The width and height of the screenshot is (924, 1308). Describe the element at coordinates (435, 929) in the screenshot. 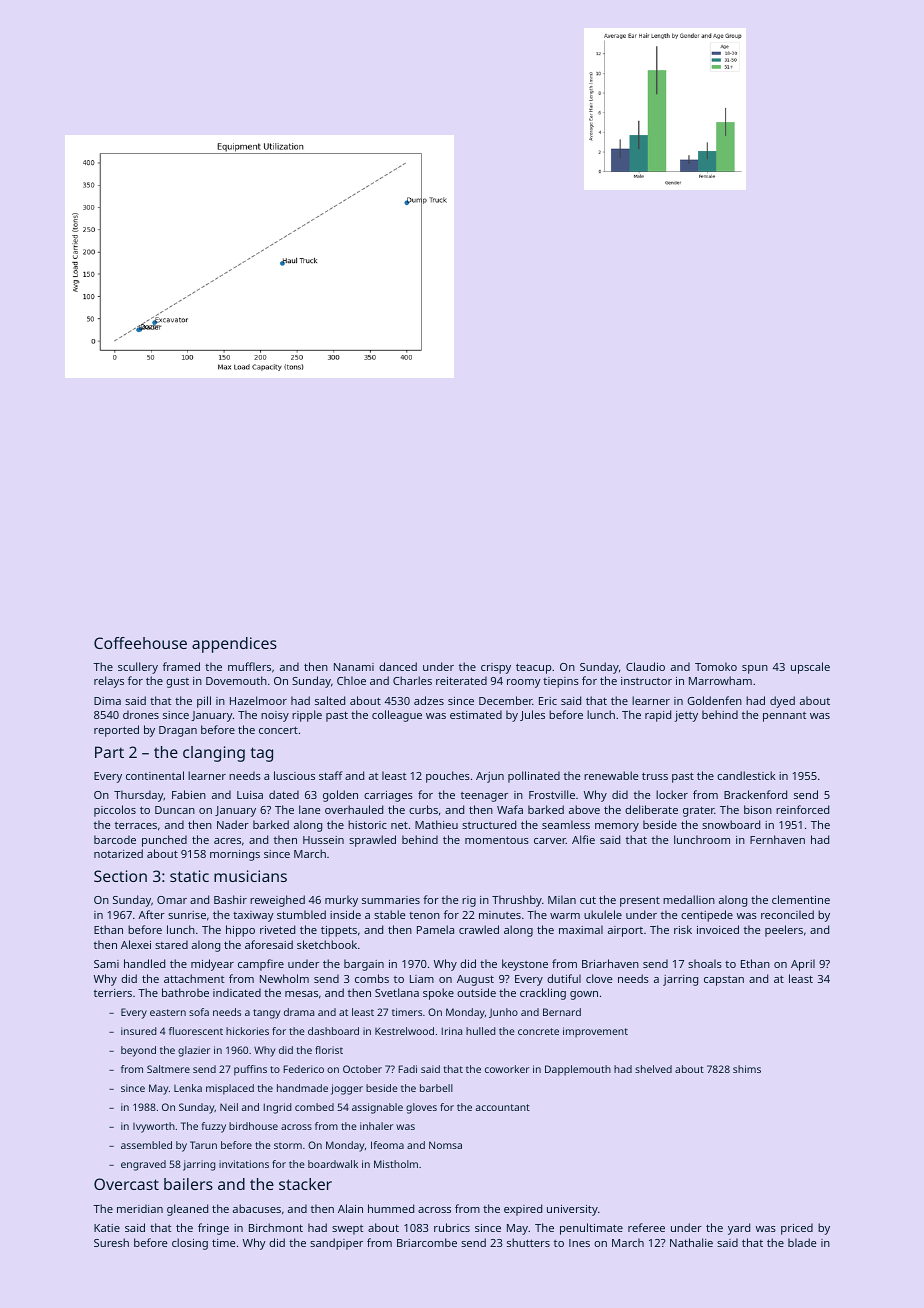

I see `Pamela` at that location.
